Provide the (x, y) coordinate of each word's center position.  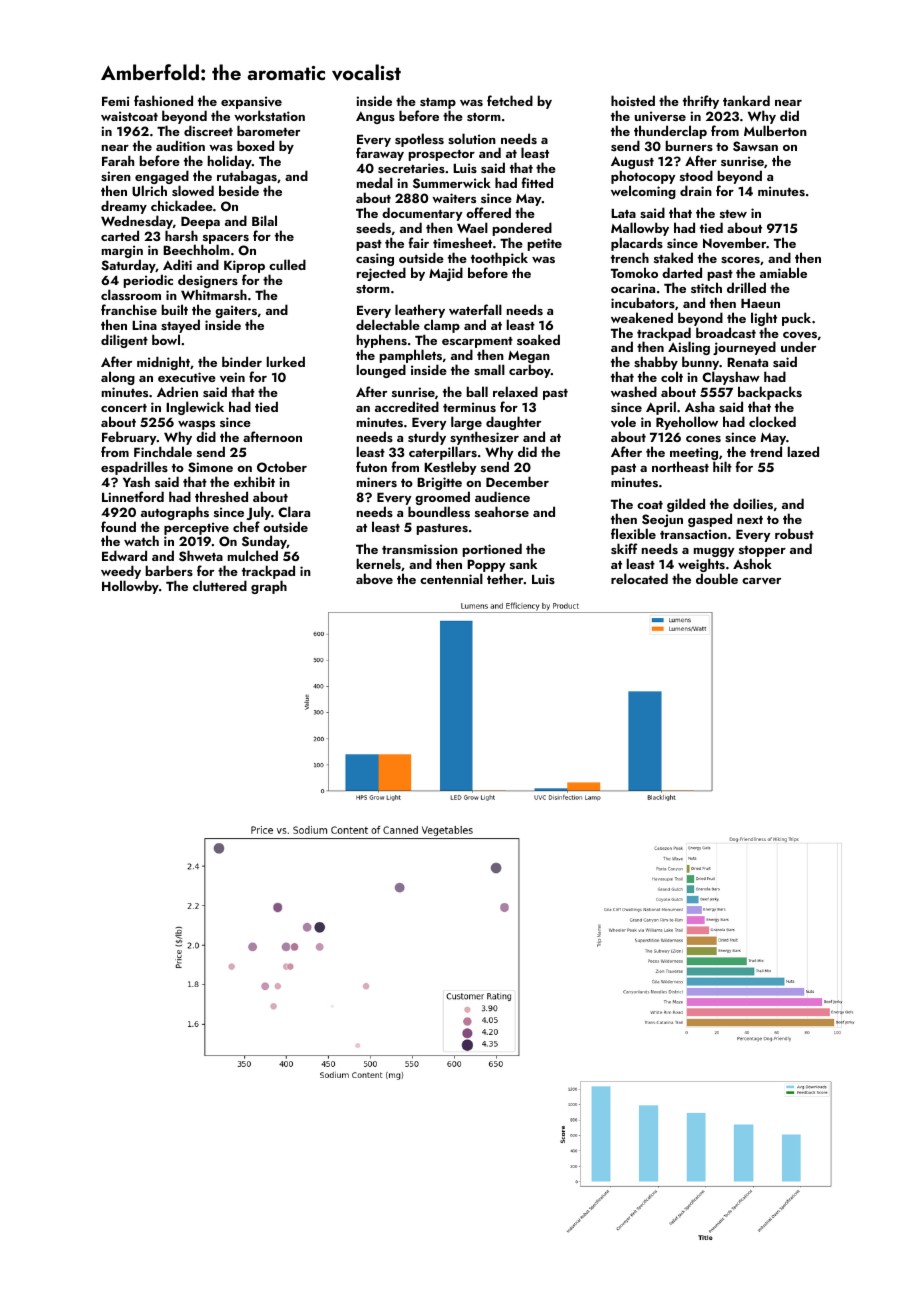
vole (623, 421)
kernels (379, 563)
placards (637, 244)
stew (733, 214)
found (118, 526)
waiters (454, 198)
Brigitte (439, 483)
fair (418, 242)
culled (287, 264)
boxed (255, 145)
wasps (196, 425)
